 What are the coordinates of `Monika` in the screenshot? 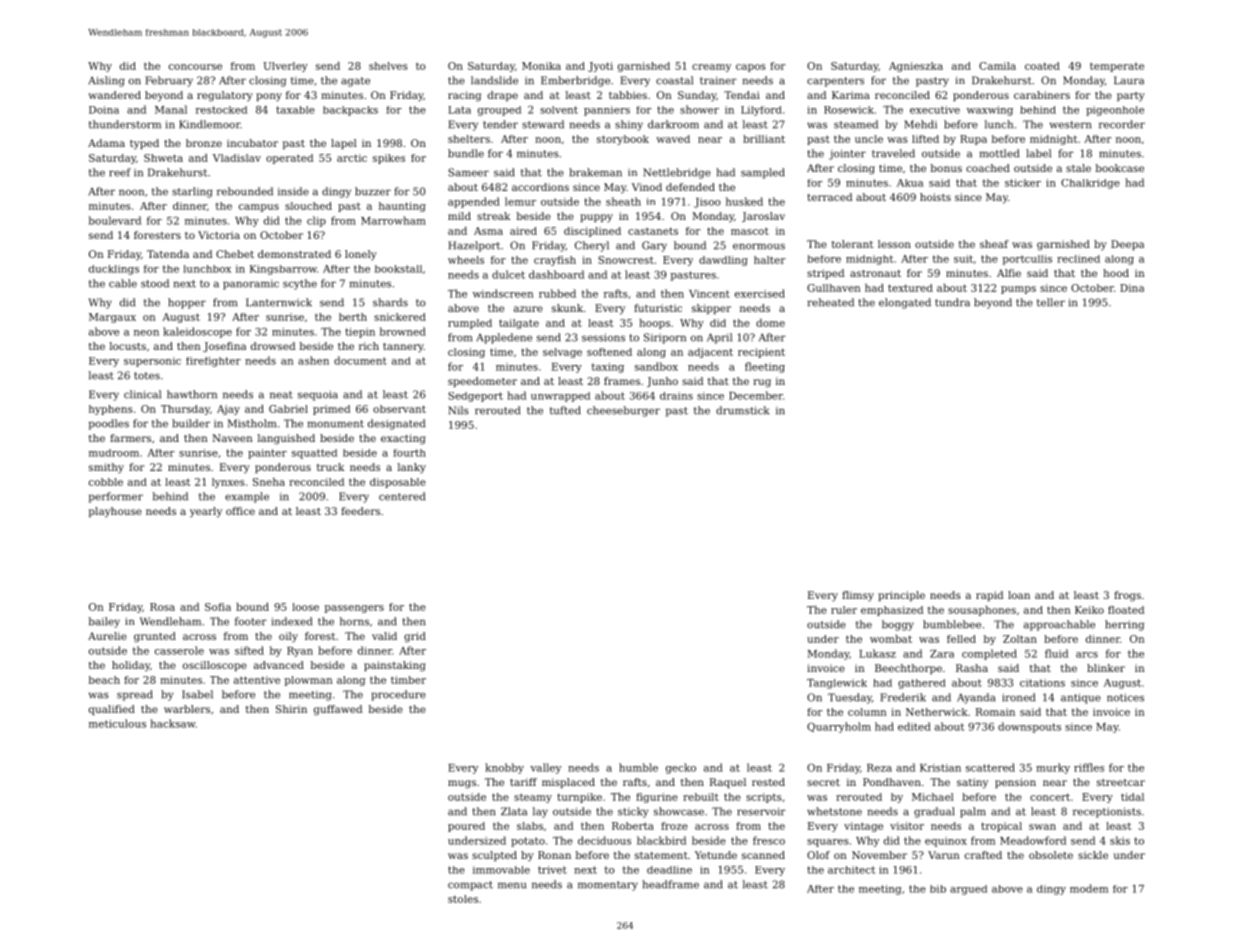 It's located at (541, 66).
